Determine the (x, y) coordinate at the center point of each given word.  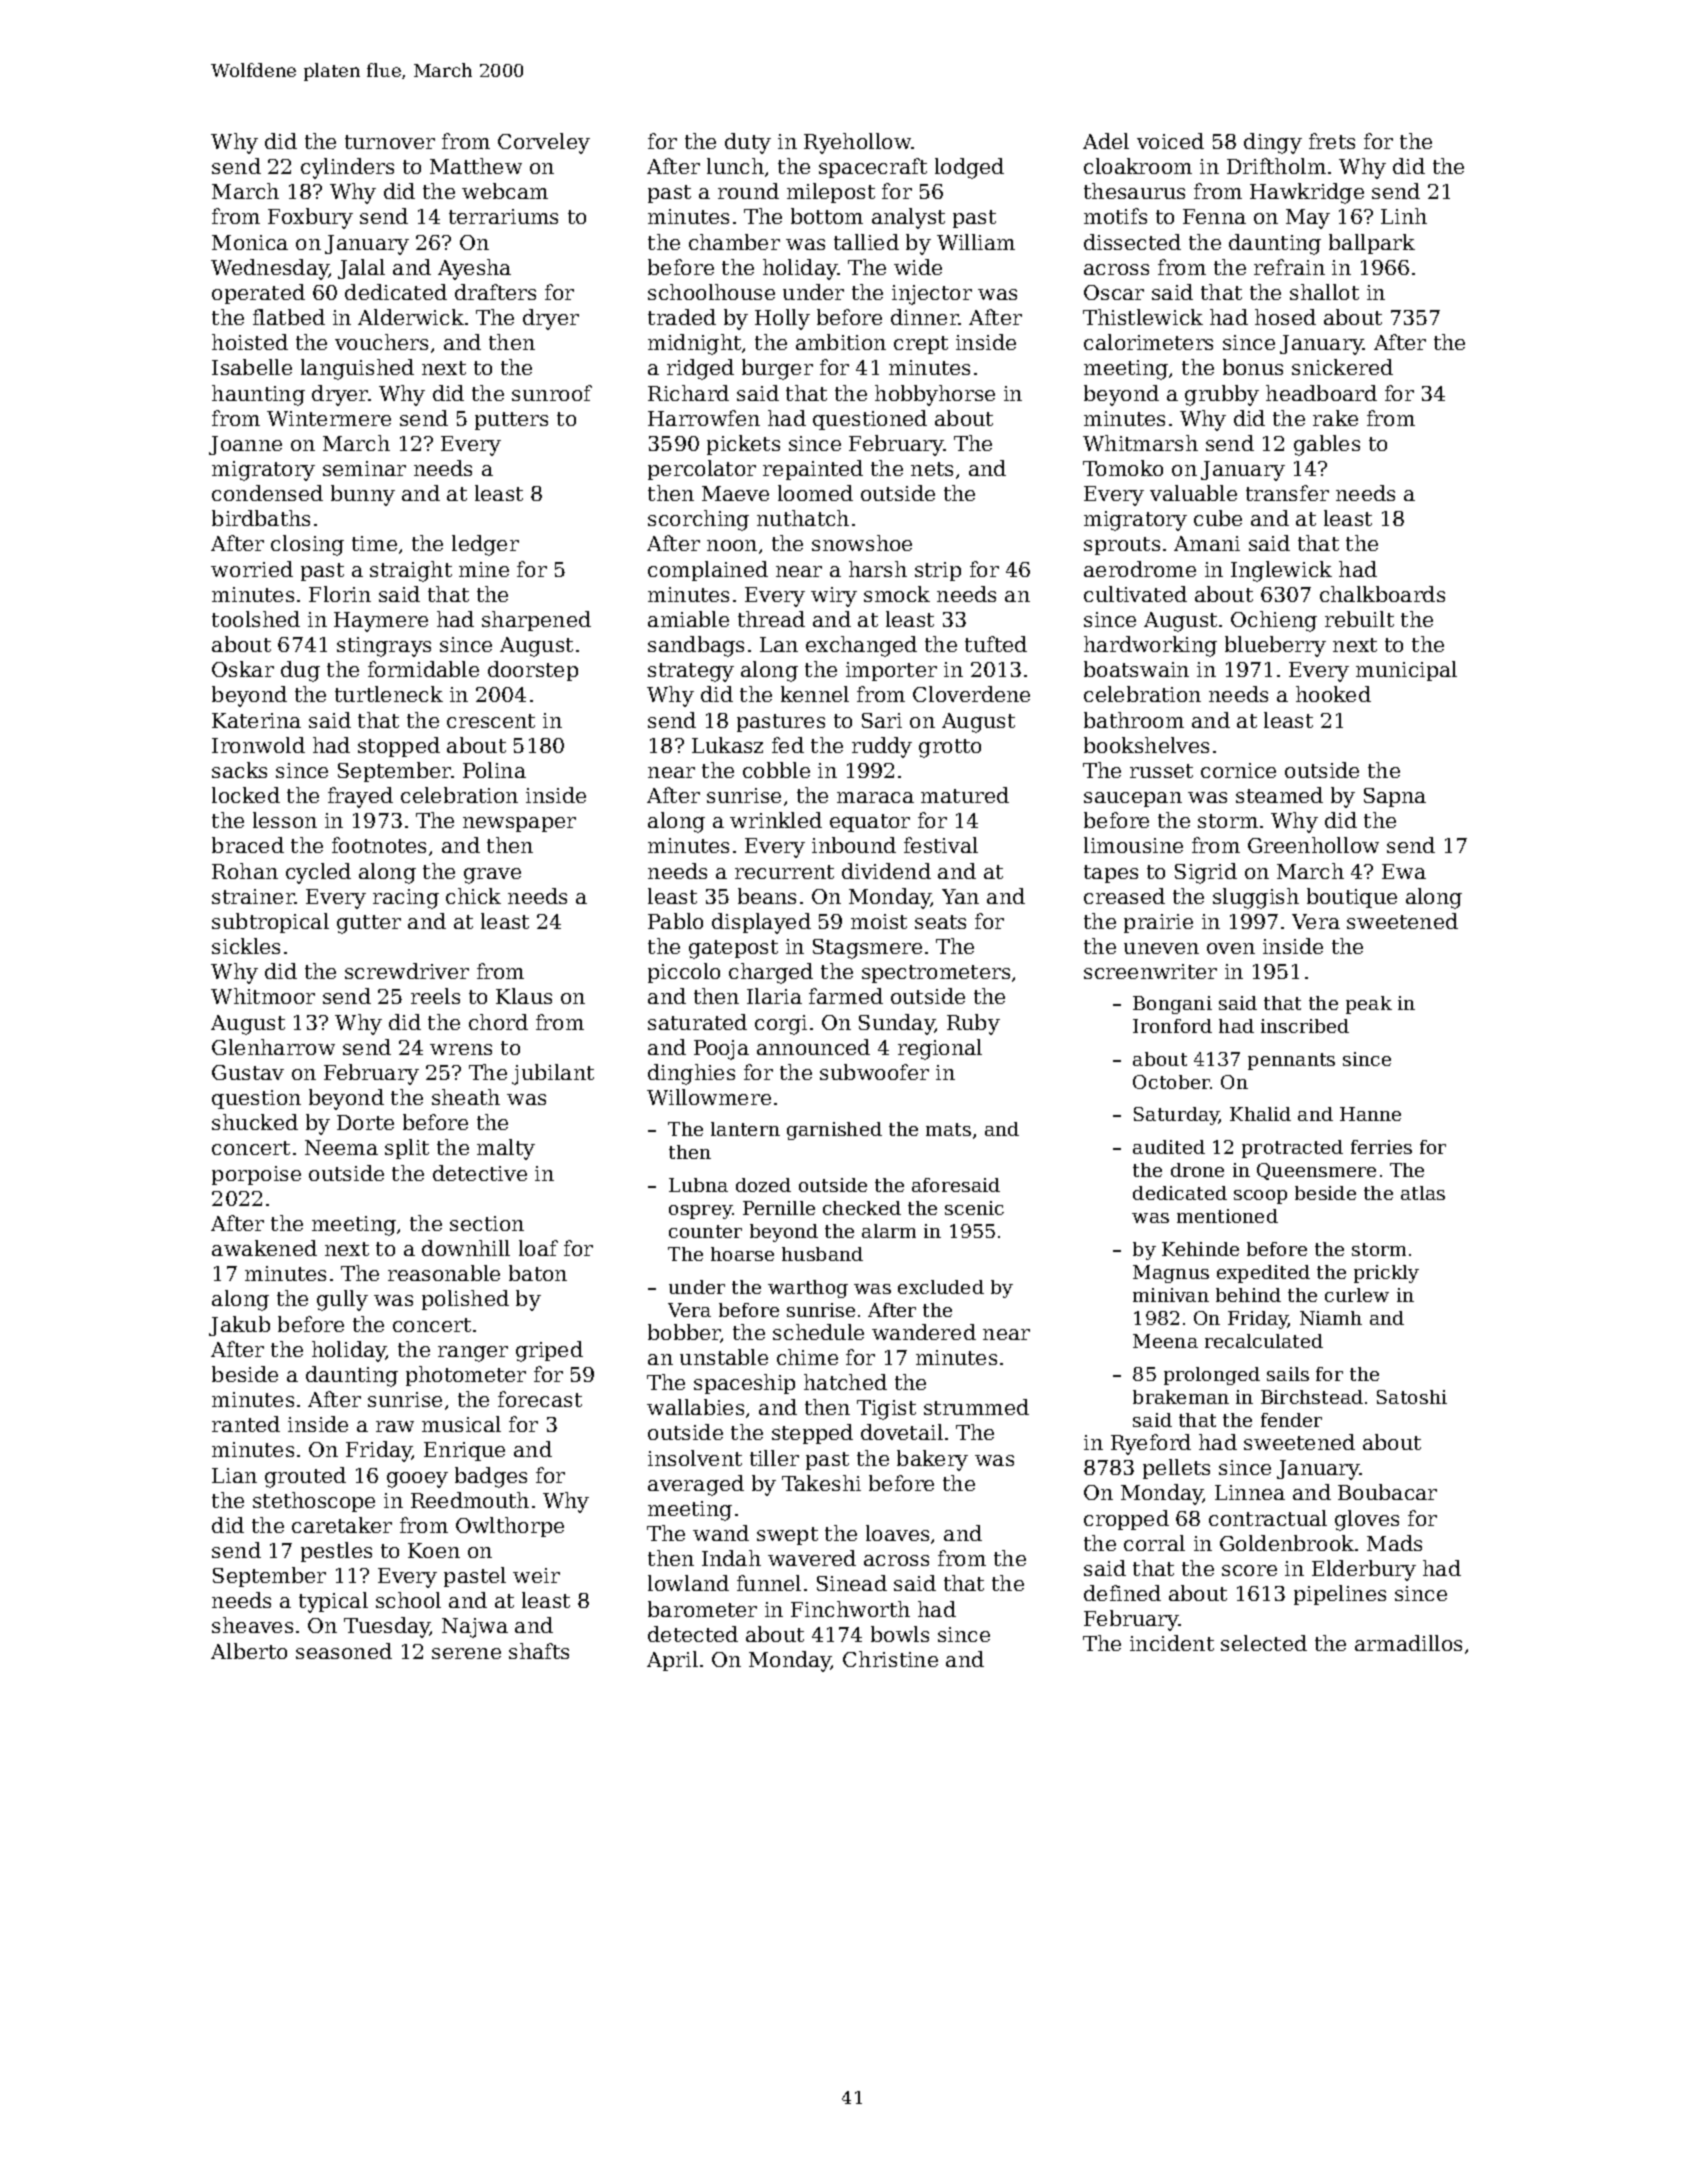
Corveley (544, 143)
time (374, 543)
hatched (845, 1382)
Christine (890, 1659)
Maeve (735, 493)
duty (748, 143)
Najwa (475, 1628)
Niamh (1331, 1318)
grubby (1222, 395)
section (487, 1223)
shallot (1324, 292)
